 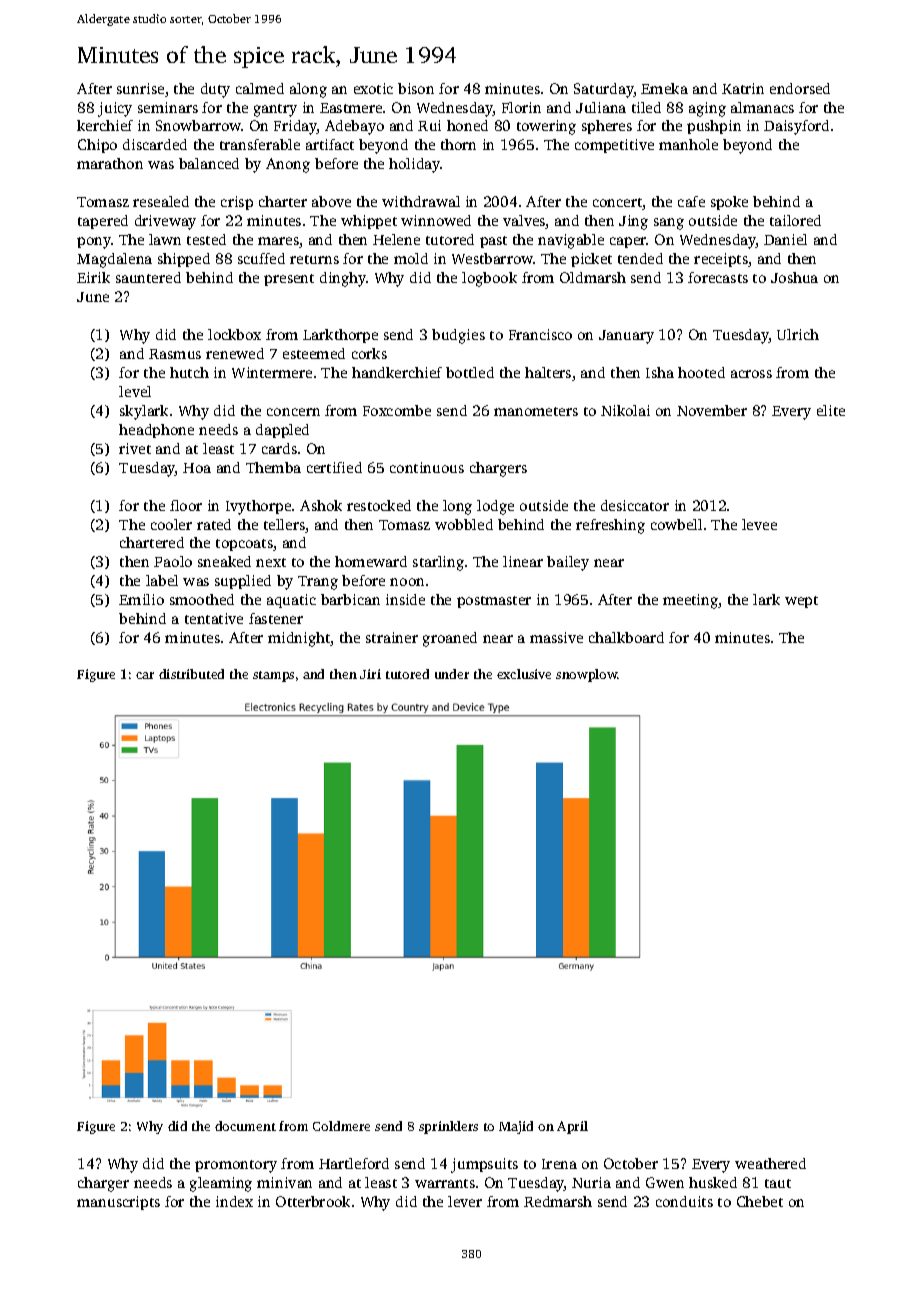 What do you see at coordinates (313, 1201) in the screenshot?
I see `Otterbrook` at bounding box center [313, 1201].
